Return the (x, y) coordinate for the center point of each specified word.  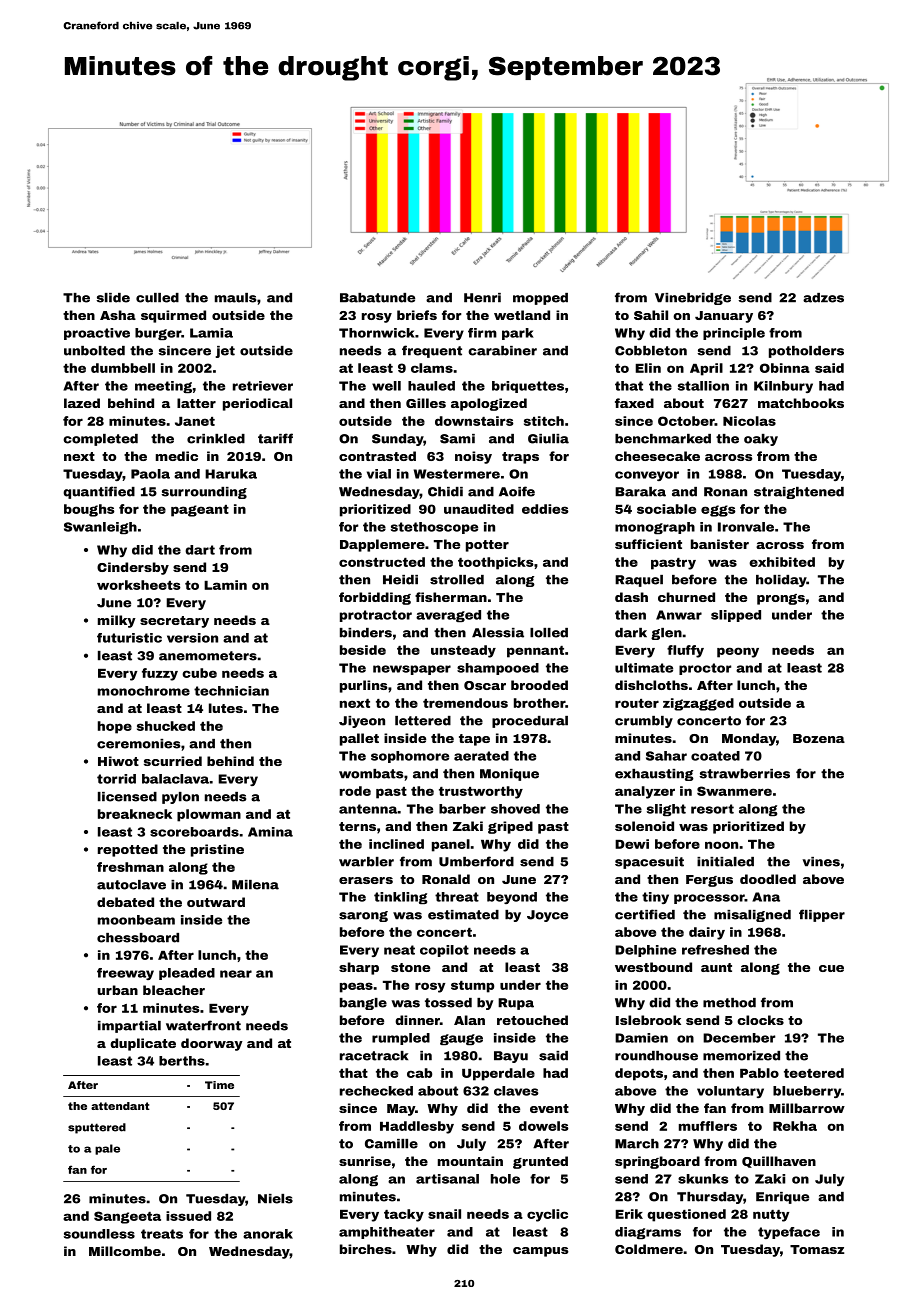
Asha (118, 315)
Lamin (225, 585)
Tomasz (817, 1249)
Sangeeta (127, 1217)
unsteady (463, 651)
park (518, 334)
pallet (359, 739)
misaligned (752, 916)
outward (216, 902)
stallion (703, 386)
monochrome (144, 691)
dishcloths (651, 685)
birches (366, 1249)
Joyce (547, 916)
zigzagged (698, 704)
